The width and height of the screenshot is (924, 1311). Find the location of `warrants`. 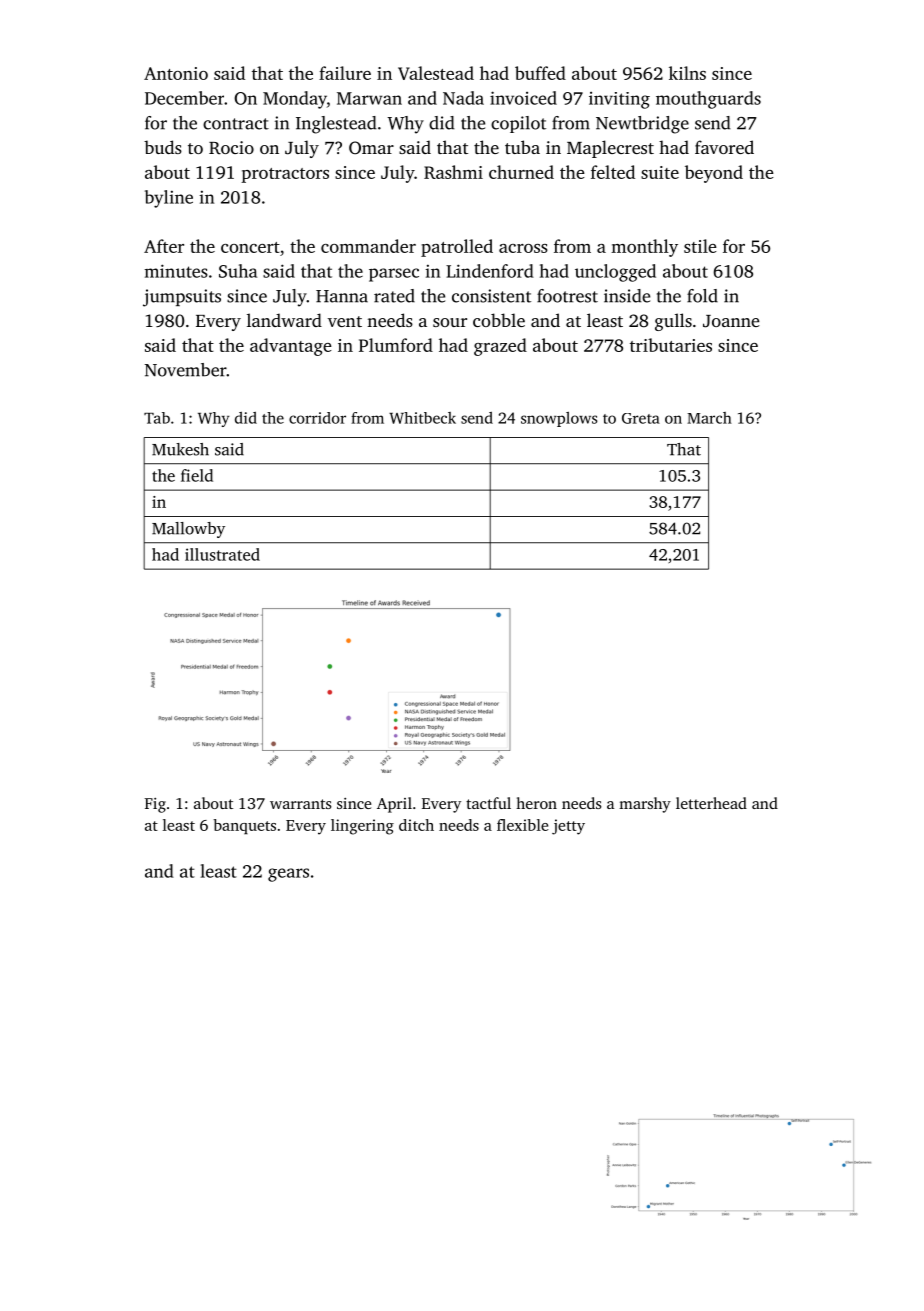

warrants is located at coordinates (301, 804).
